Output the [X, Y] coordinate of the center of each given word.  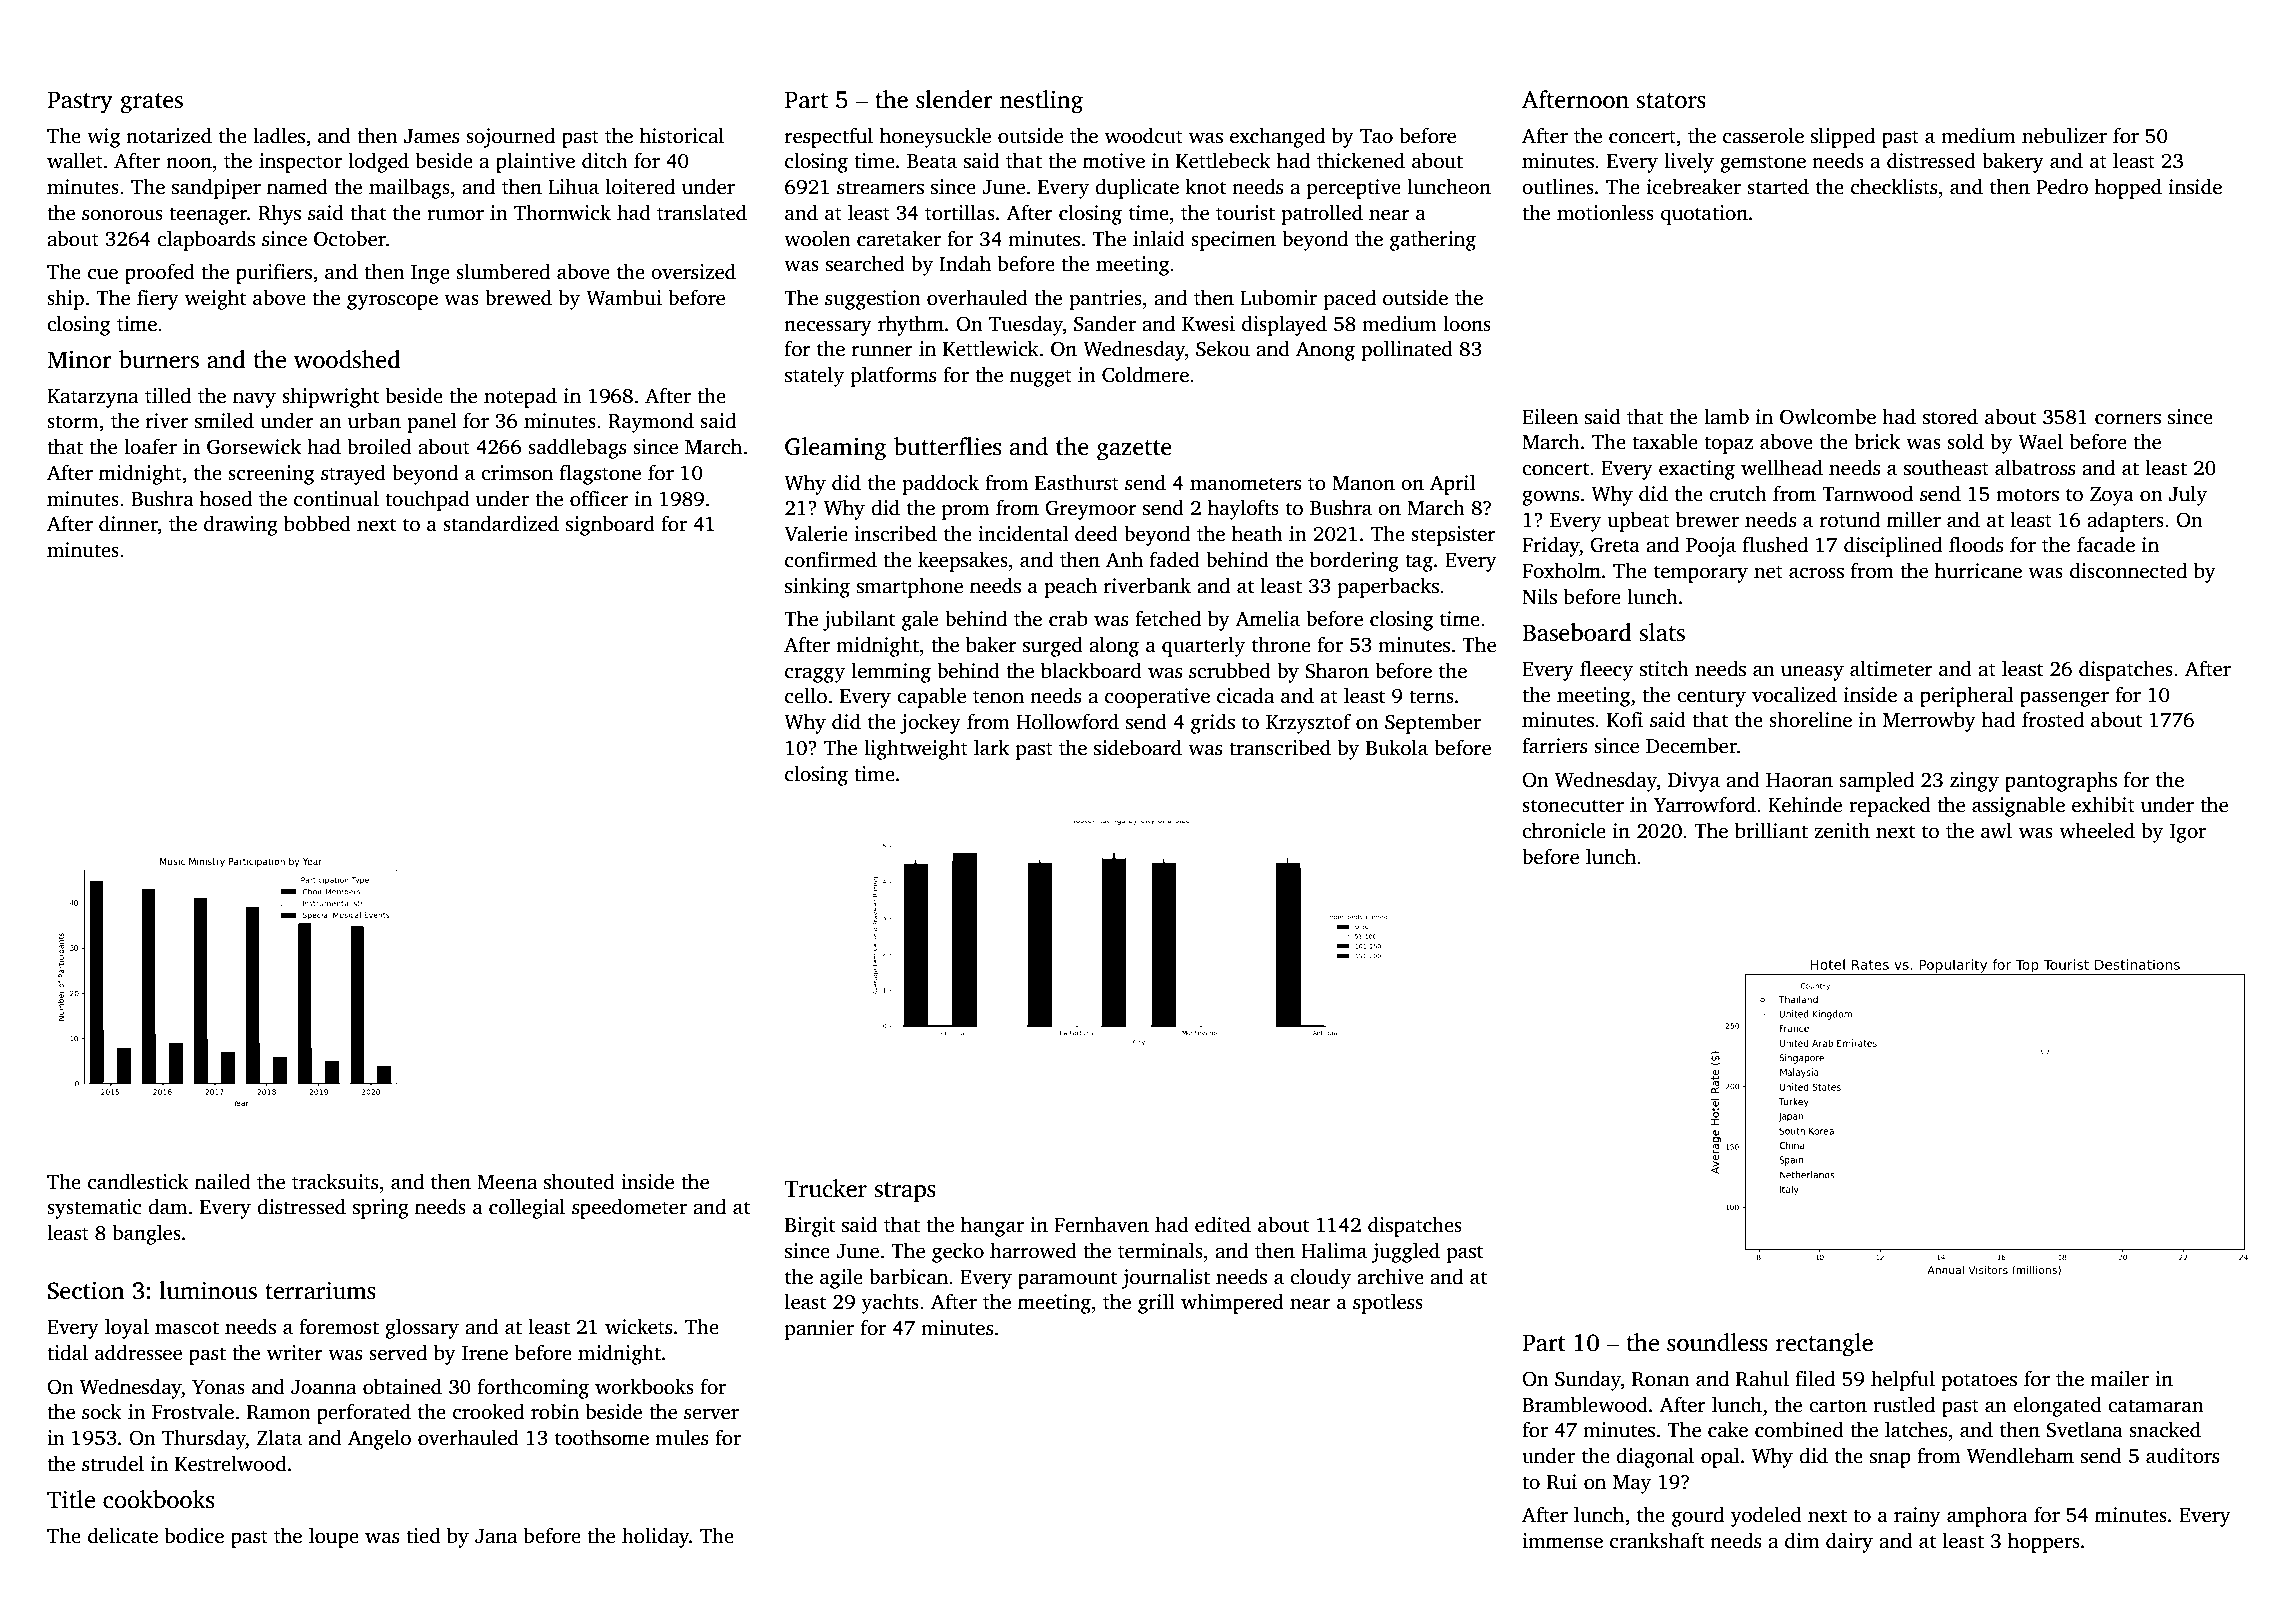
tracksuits [335, 1181]
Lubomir [1278, 297]
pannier [819, 1330]
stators [1671, 101]
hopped [2128, 188]
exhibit [2103, 805]
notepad [520, 397]
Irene [485, 1353]
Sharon [1337, 670]
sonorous [122, 215]
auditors [2182, 1455]
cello [806, 695]
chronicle [1564, 830]
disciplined [1893, 546]
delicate [123, 1535]
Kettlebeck [1223, 160]
